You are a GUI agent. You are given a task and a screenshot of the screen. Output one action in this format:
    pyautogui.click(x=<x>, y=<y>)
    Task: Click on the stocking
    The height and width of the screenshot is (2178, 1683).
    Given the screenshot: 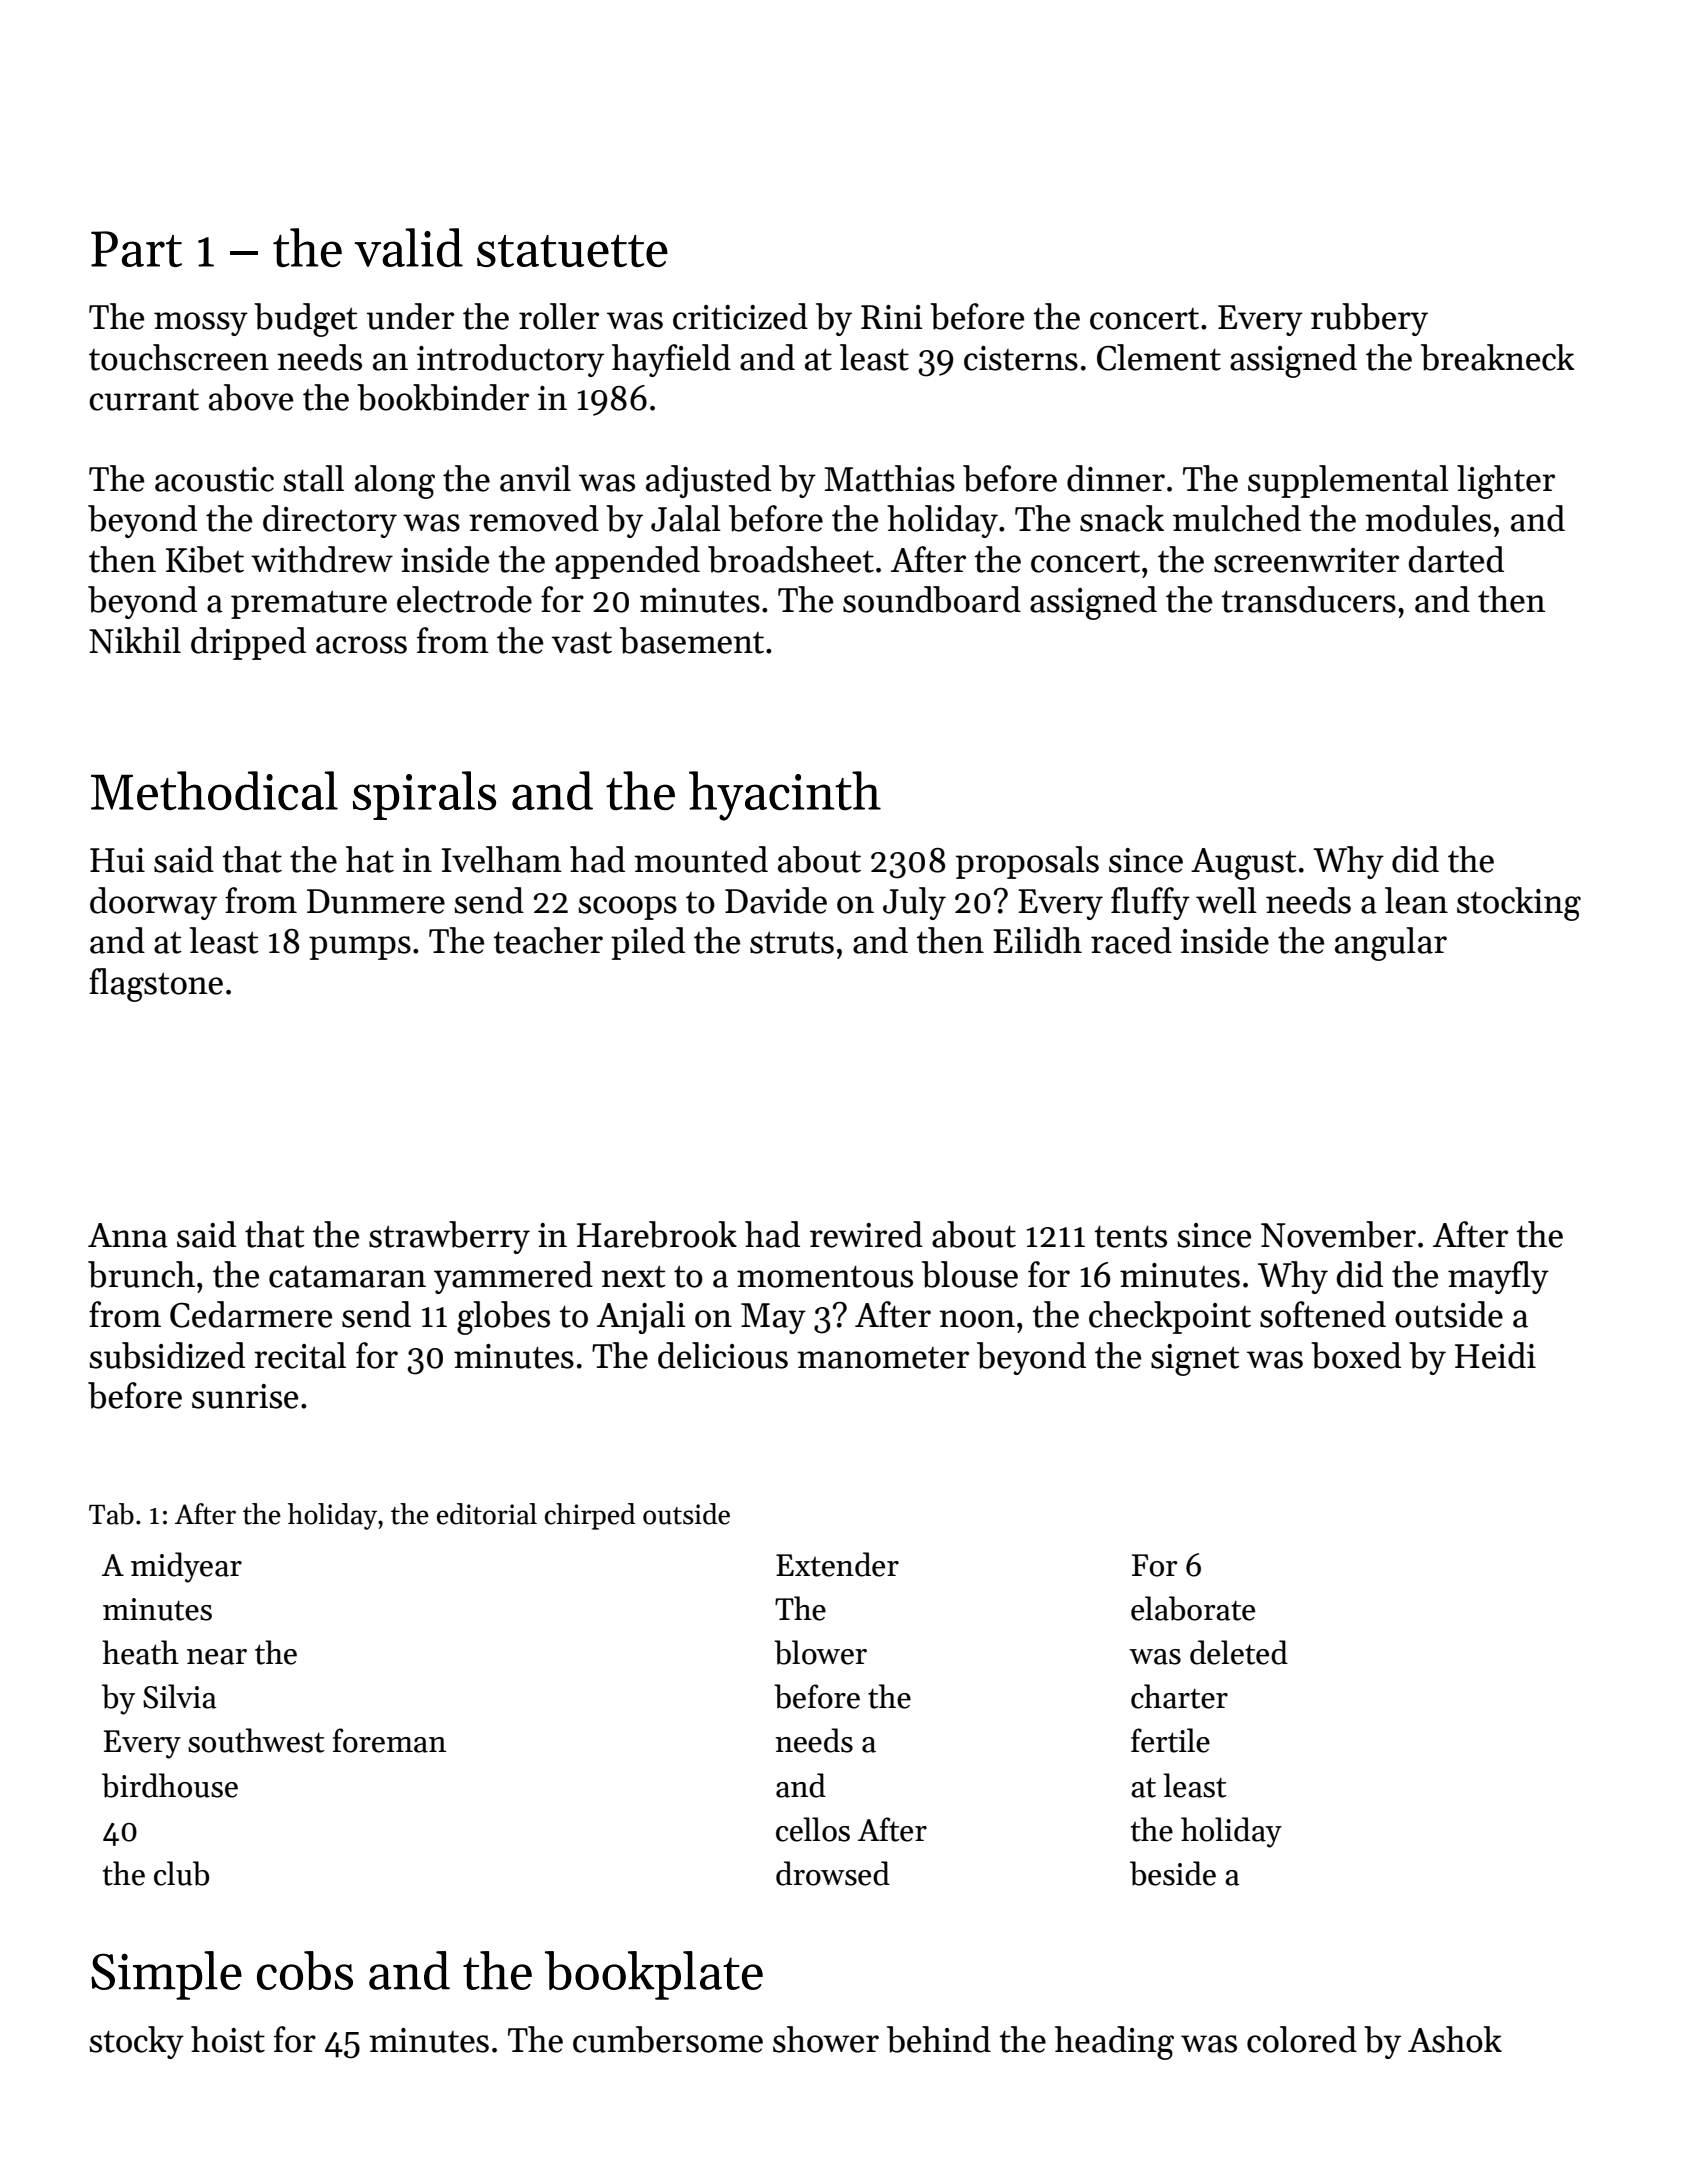 What is the action you would take?
    pyautogui.click(x=1519, y=904)
